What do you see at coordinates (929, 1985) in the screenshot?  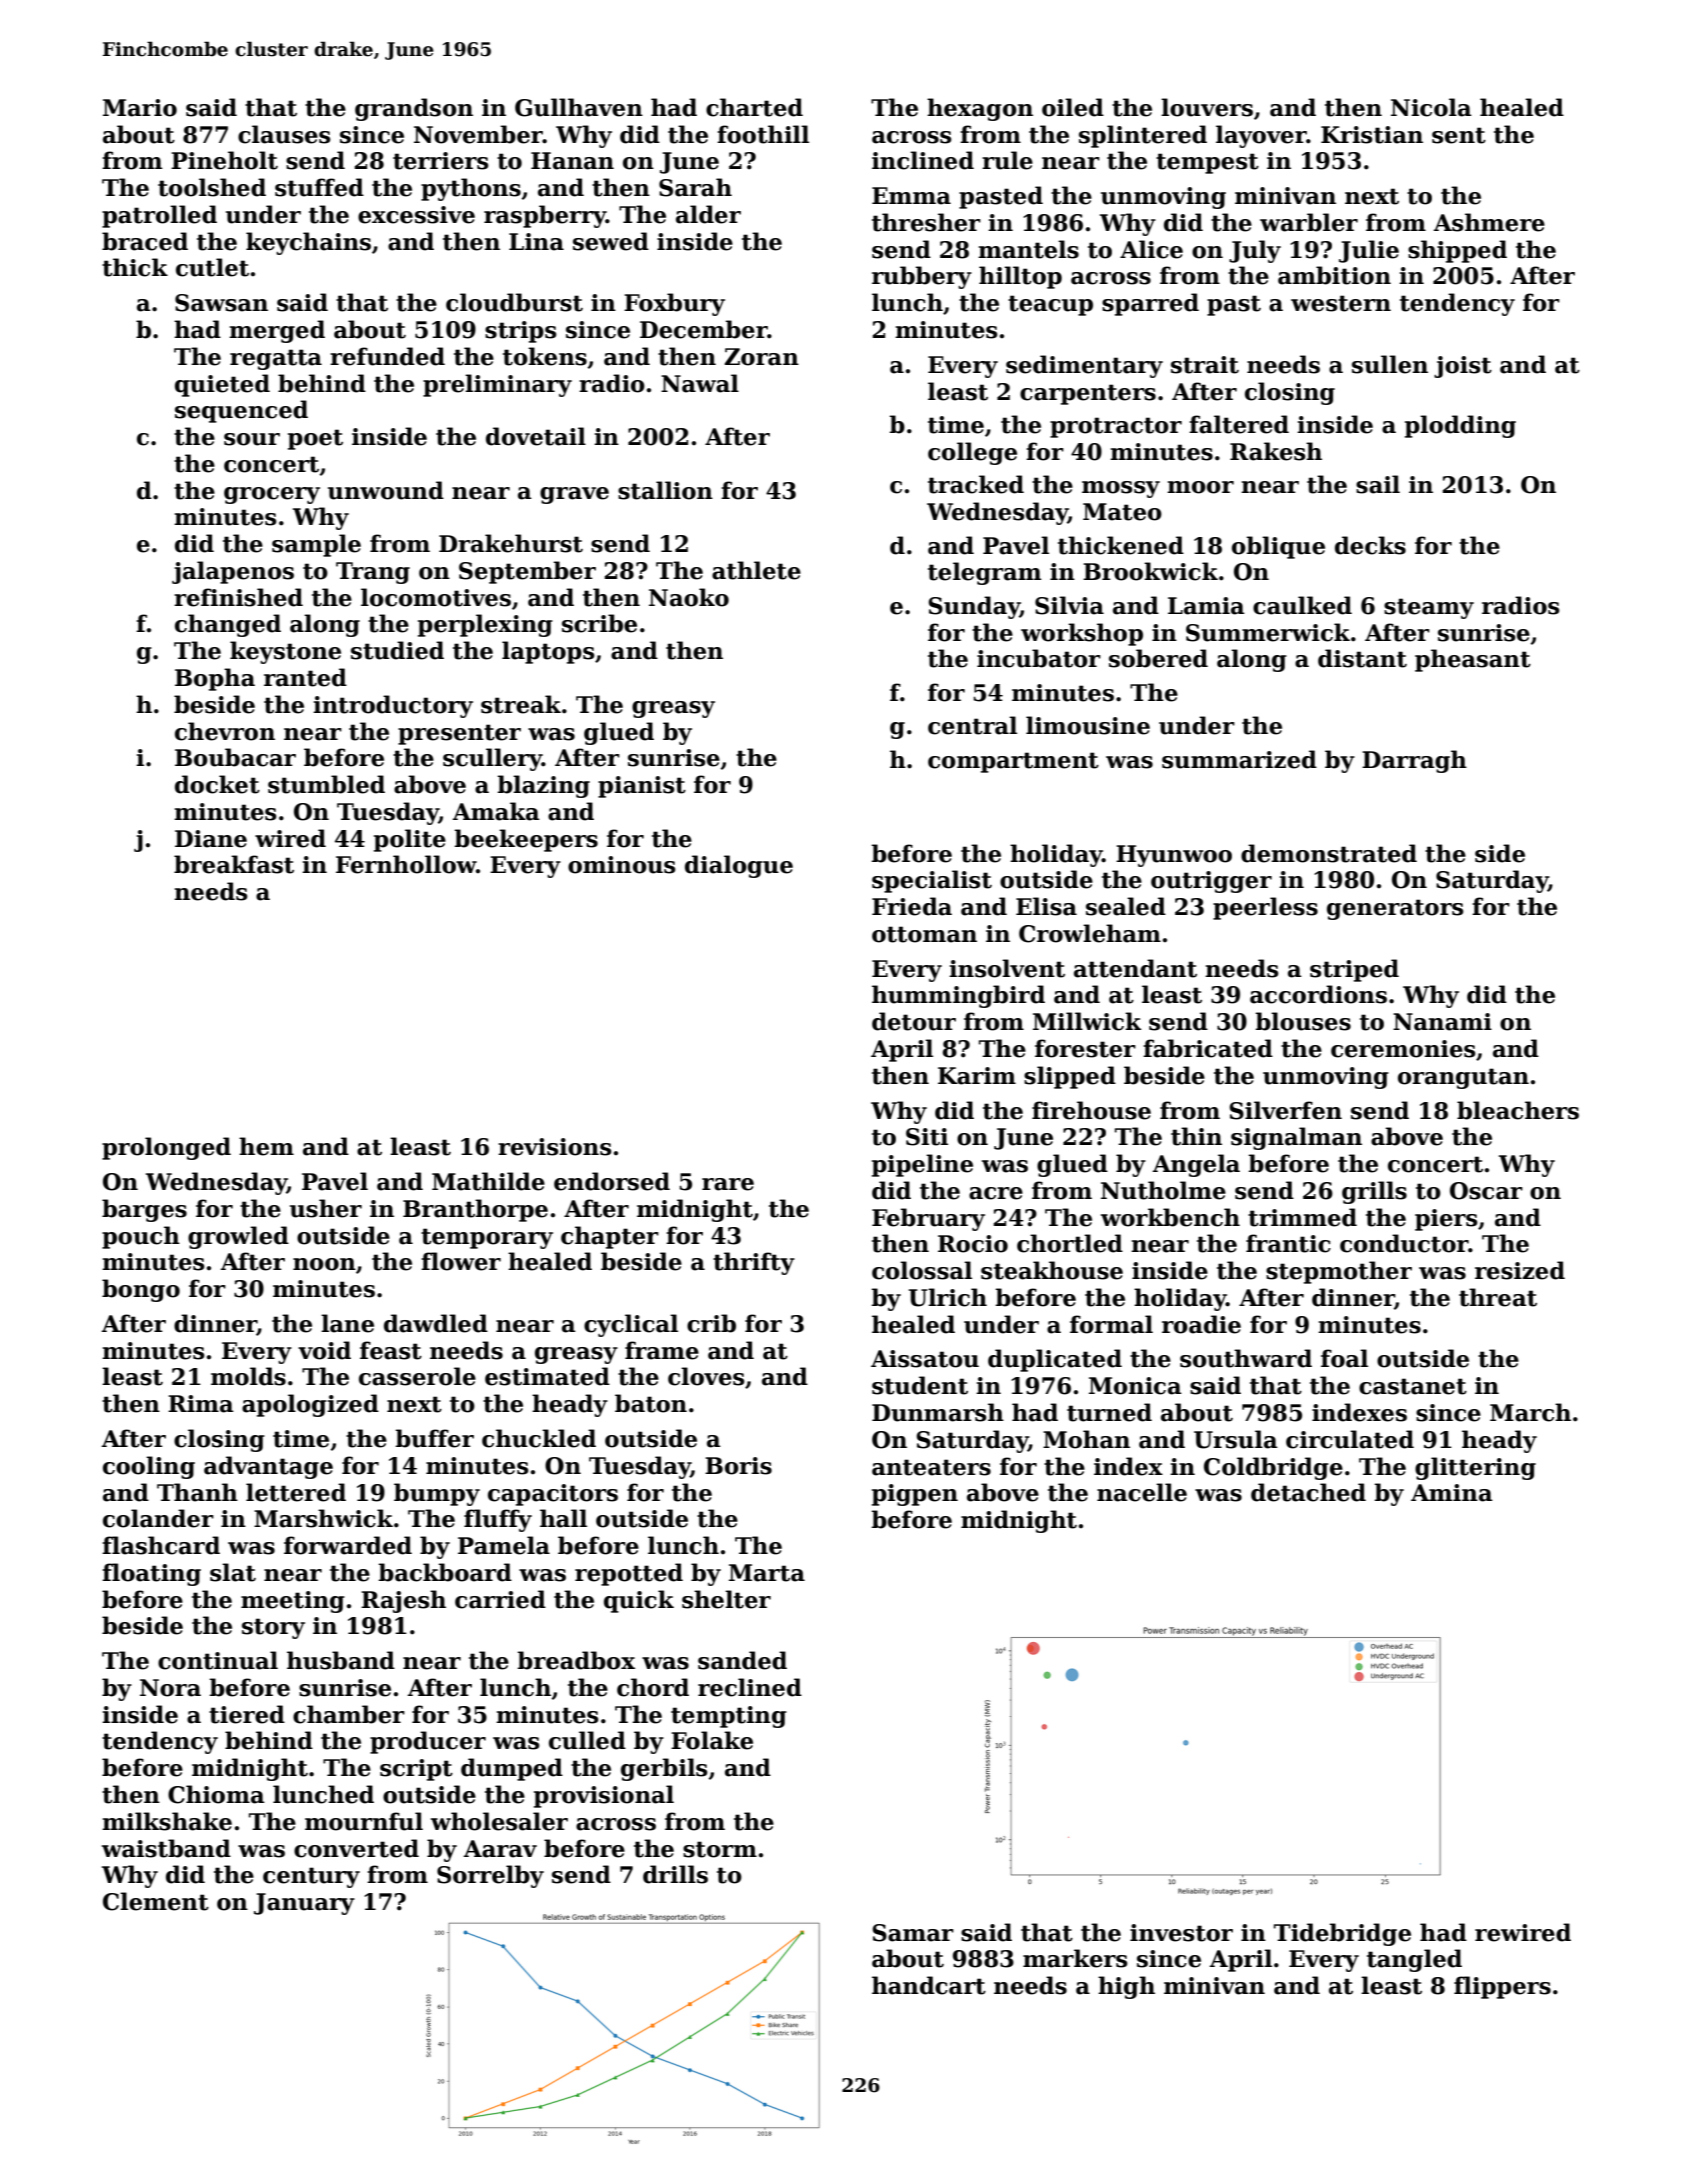 I see `handcart` at bounding box center [929, 1985].
